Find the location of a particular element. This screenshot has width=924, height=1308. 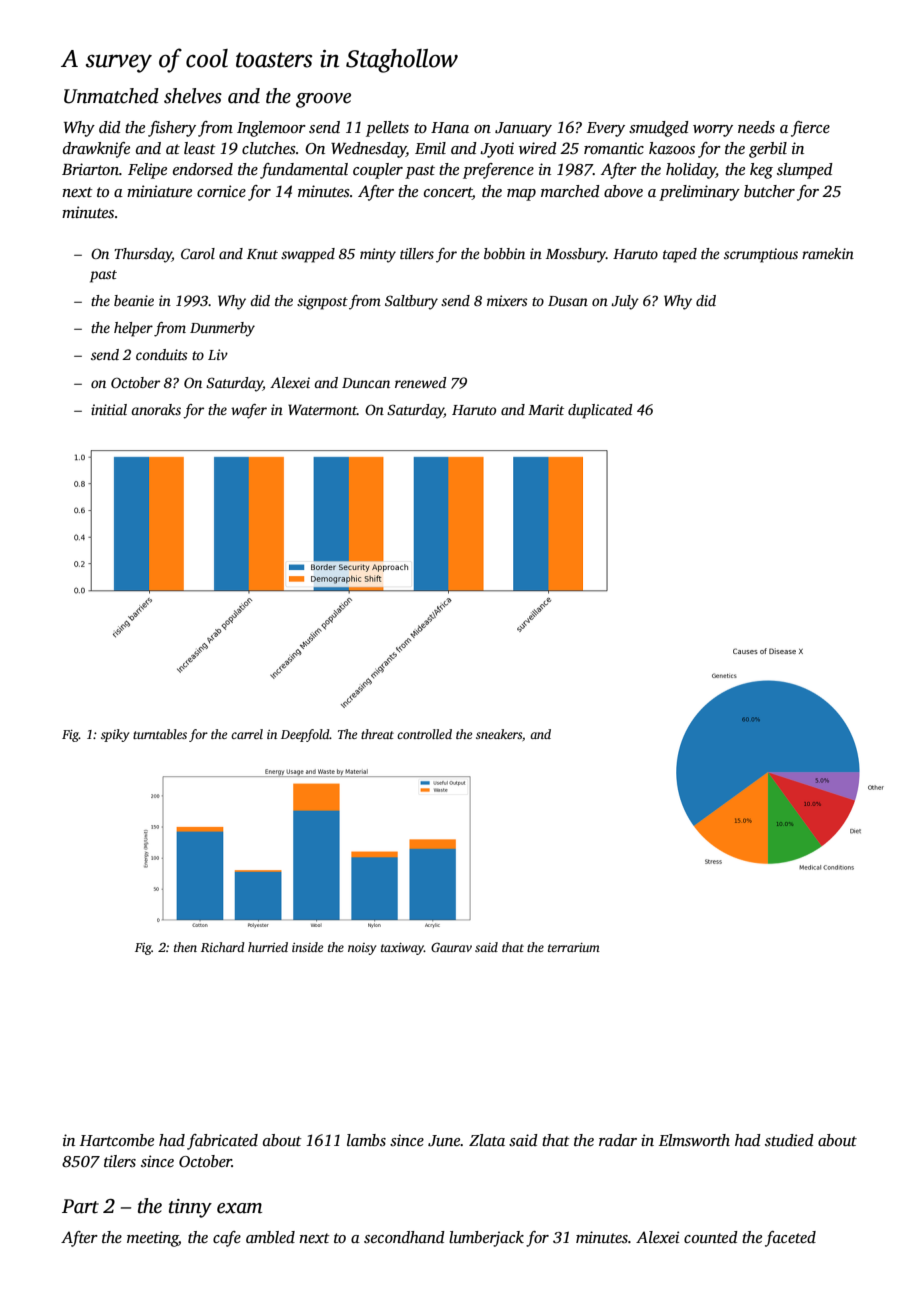

cafe is located at coordinates (227, 1239).
